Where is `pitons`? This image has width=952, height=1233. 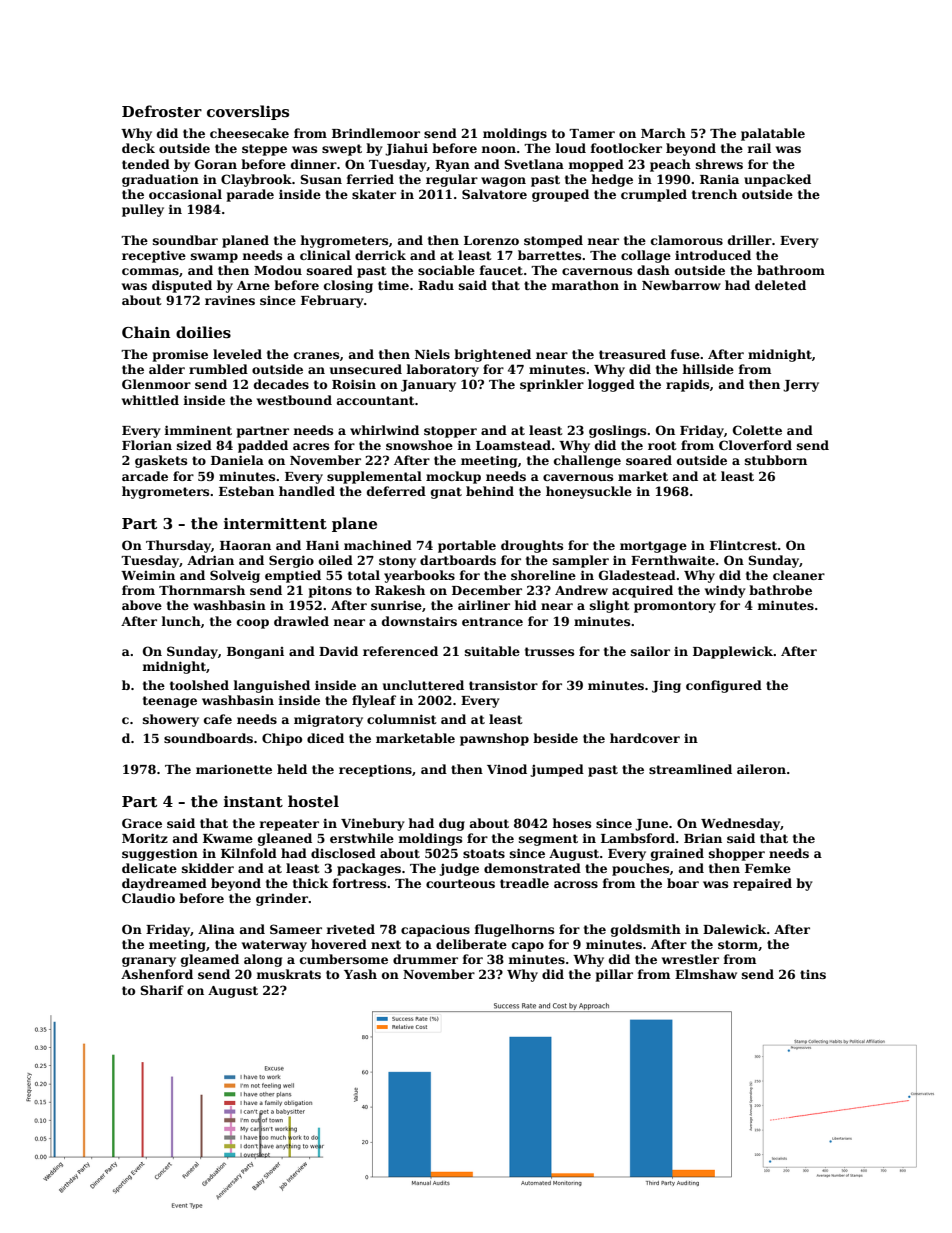 pitons is located at coordinates (330, 591).
